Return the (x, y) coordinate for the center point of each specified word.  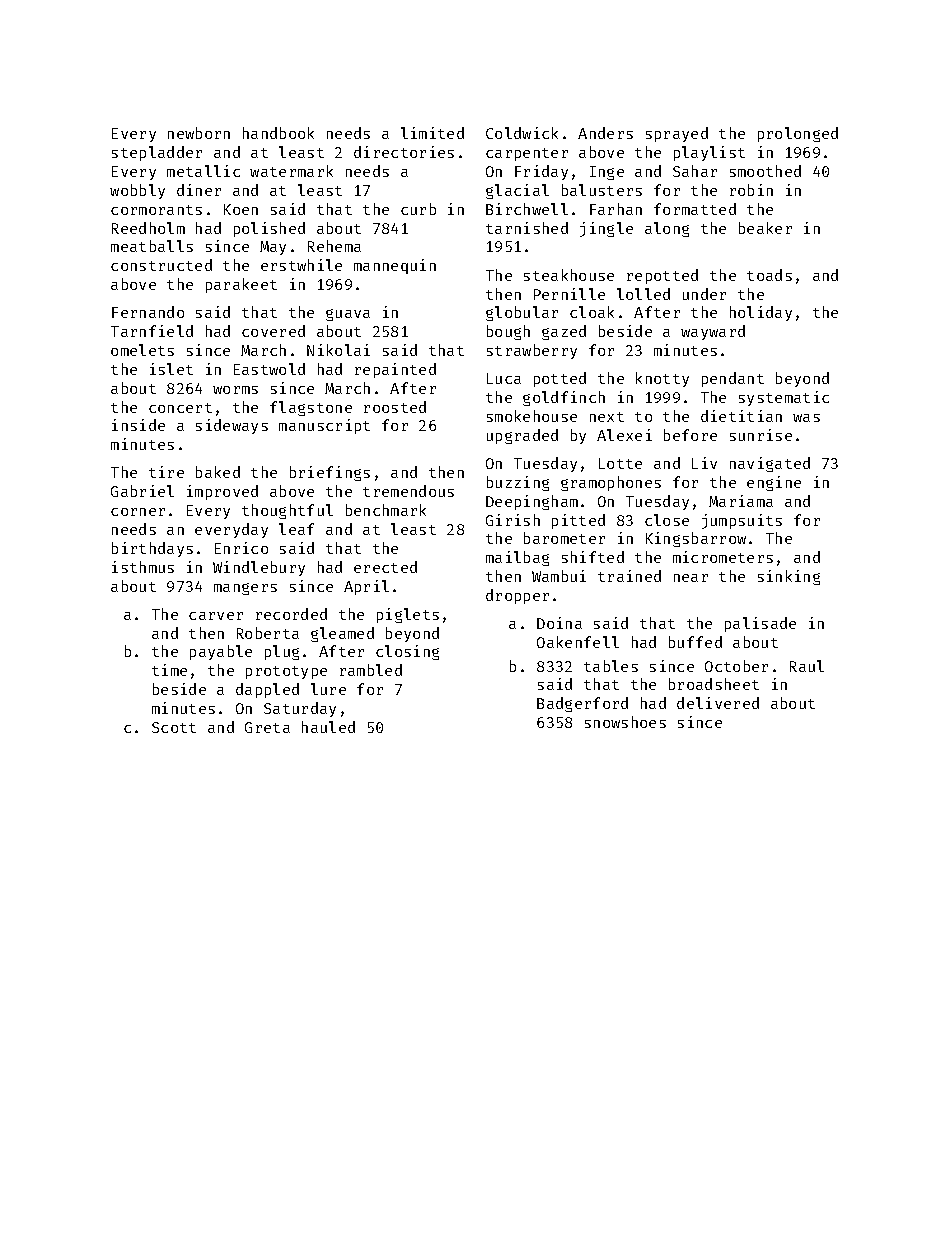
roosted (395, 407)
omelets (142, 350)
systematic (784, 398)
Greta (267, 727)
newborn (199, 133)
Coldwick (522, 133)
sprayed (677, 134)
